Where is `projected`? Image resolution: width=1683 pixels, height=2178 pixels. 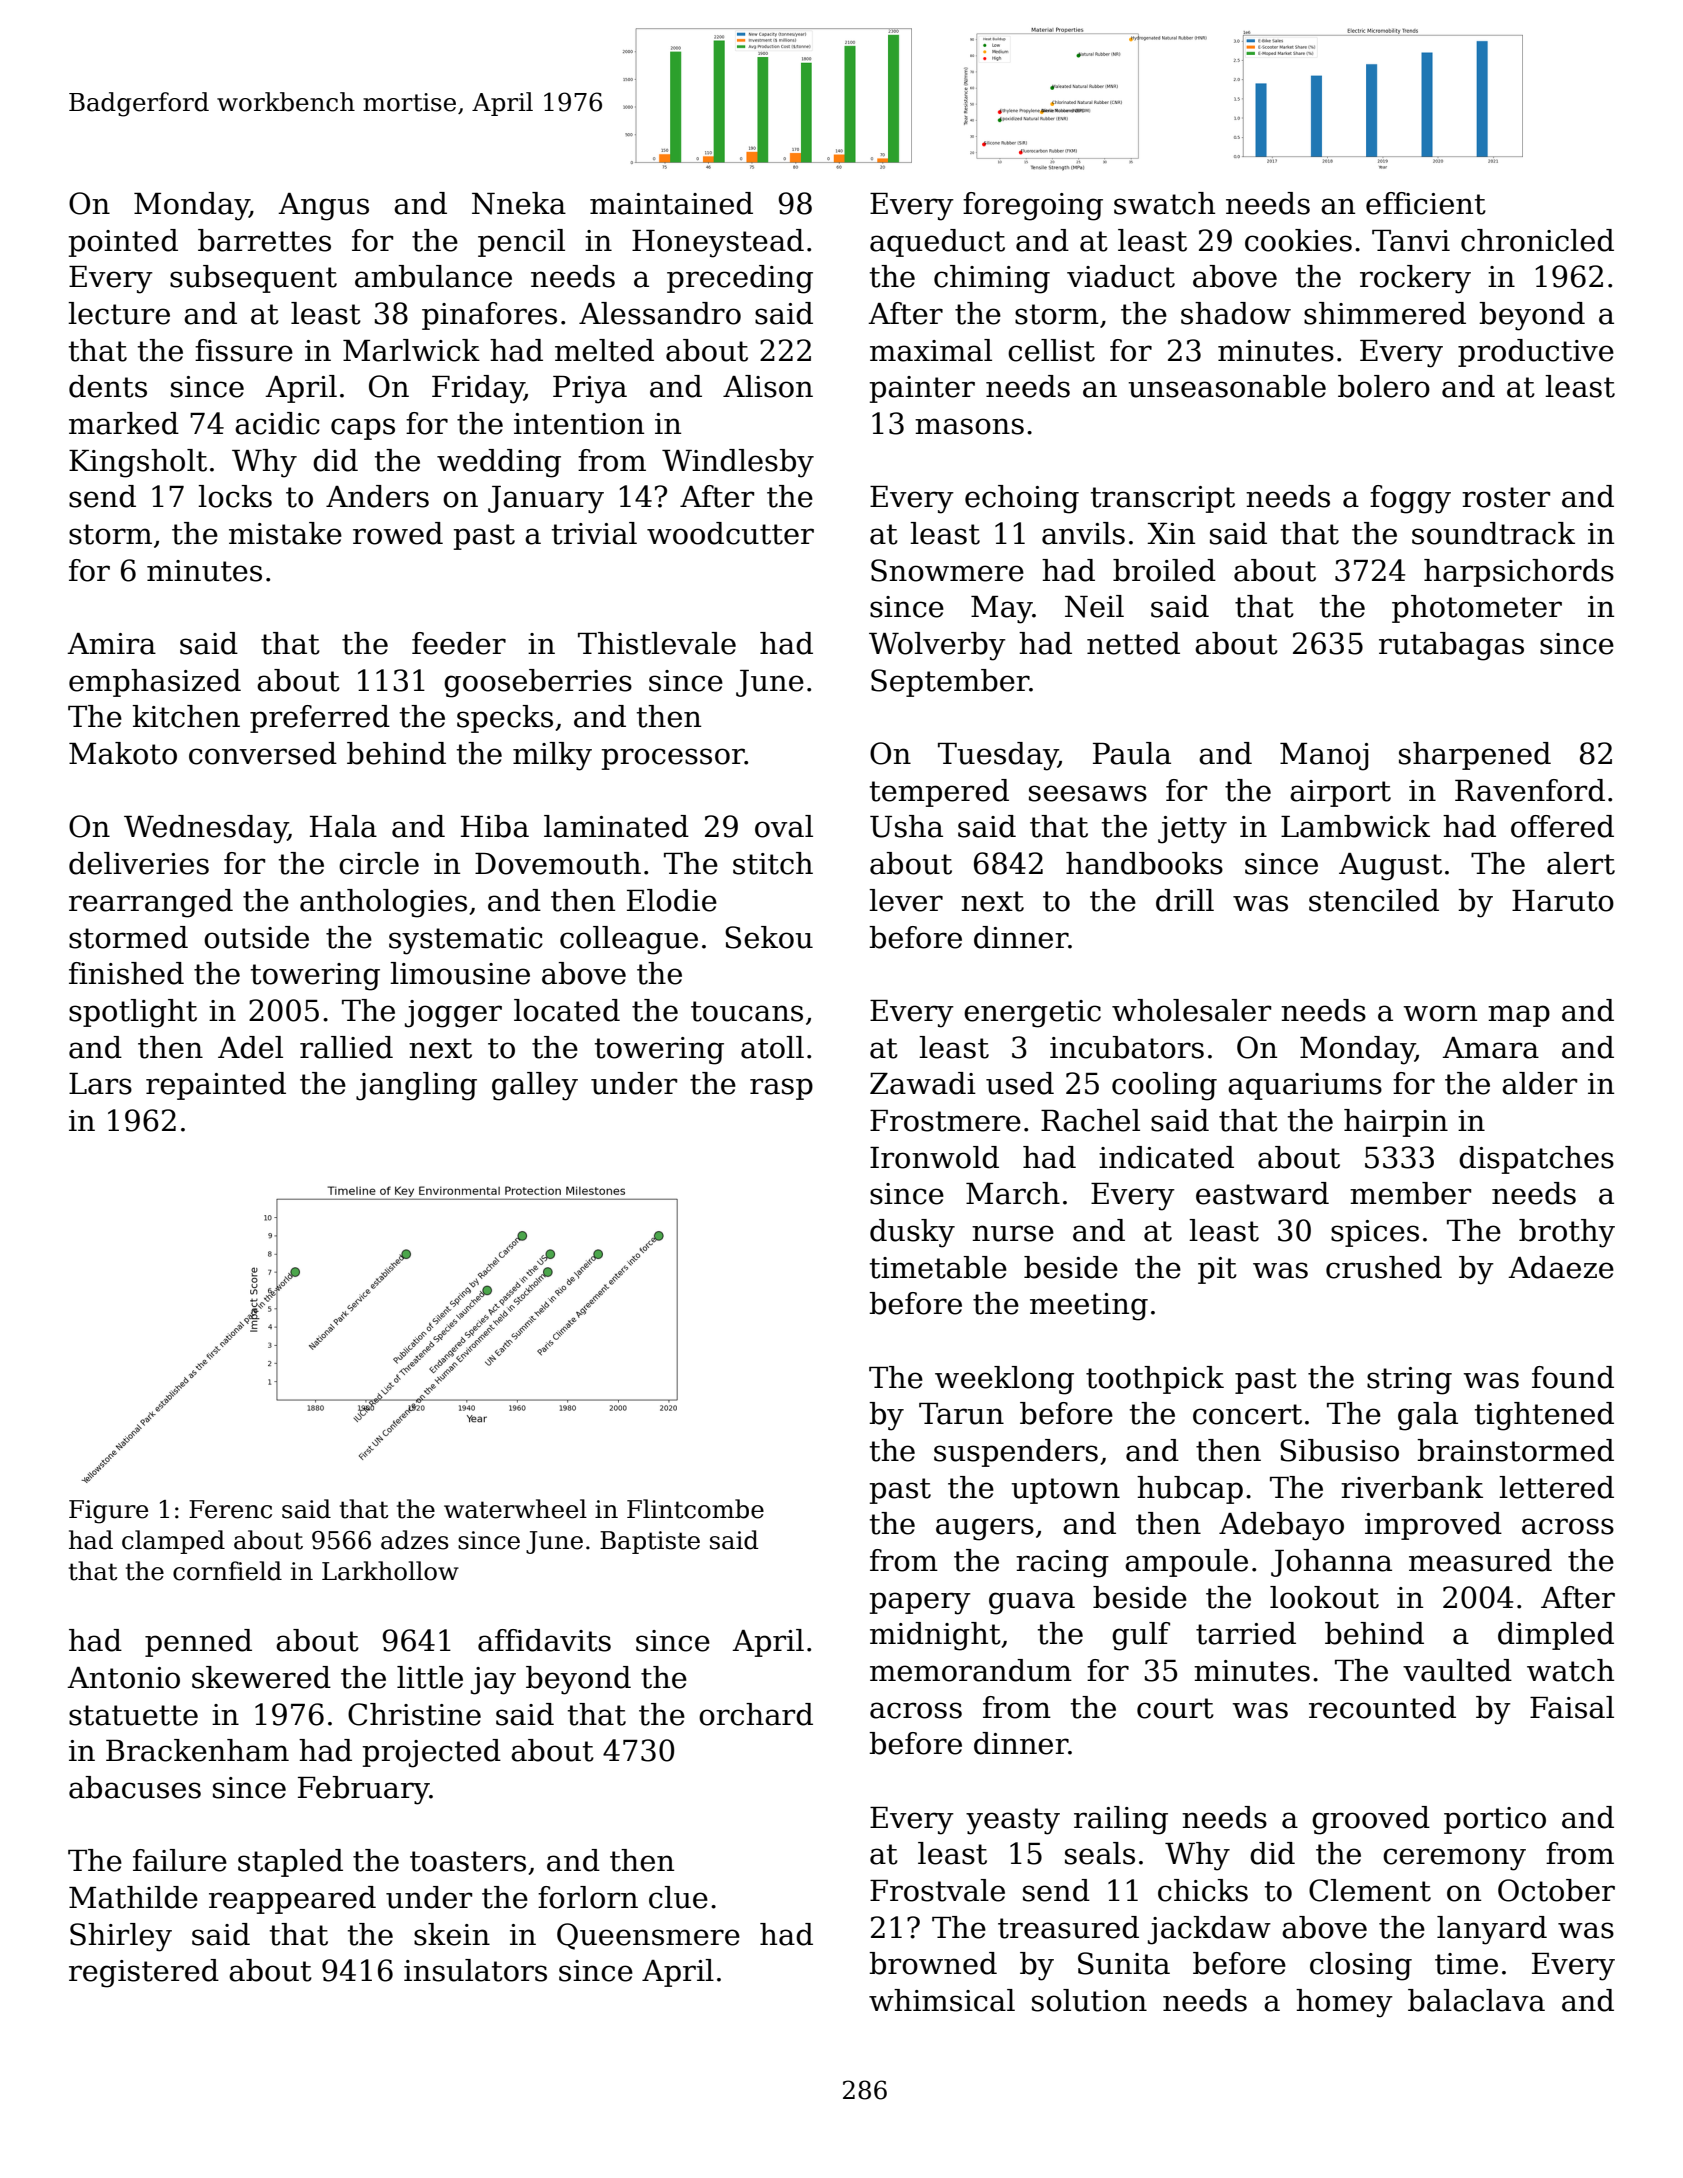 projected is located at coordinates (432, 1753).
